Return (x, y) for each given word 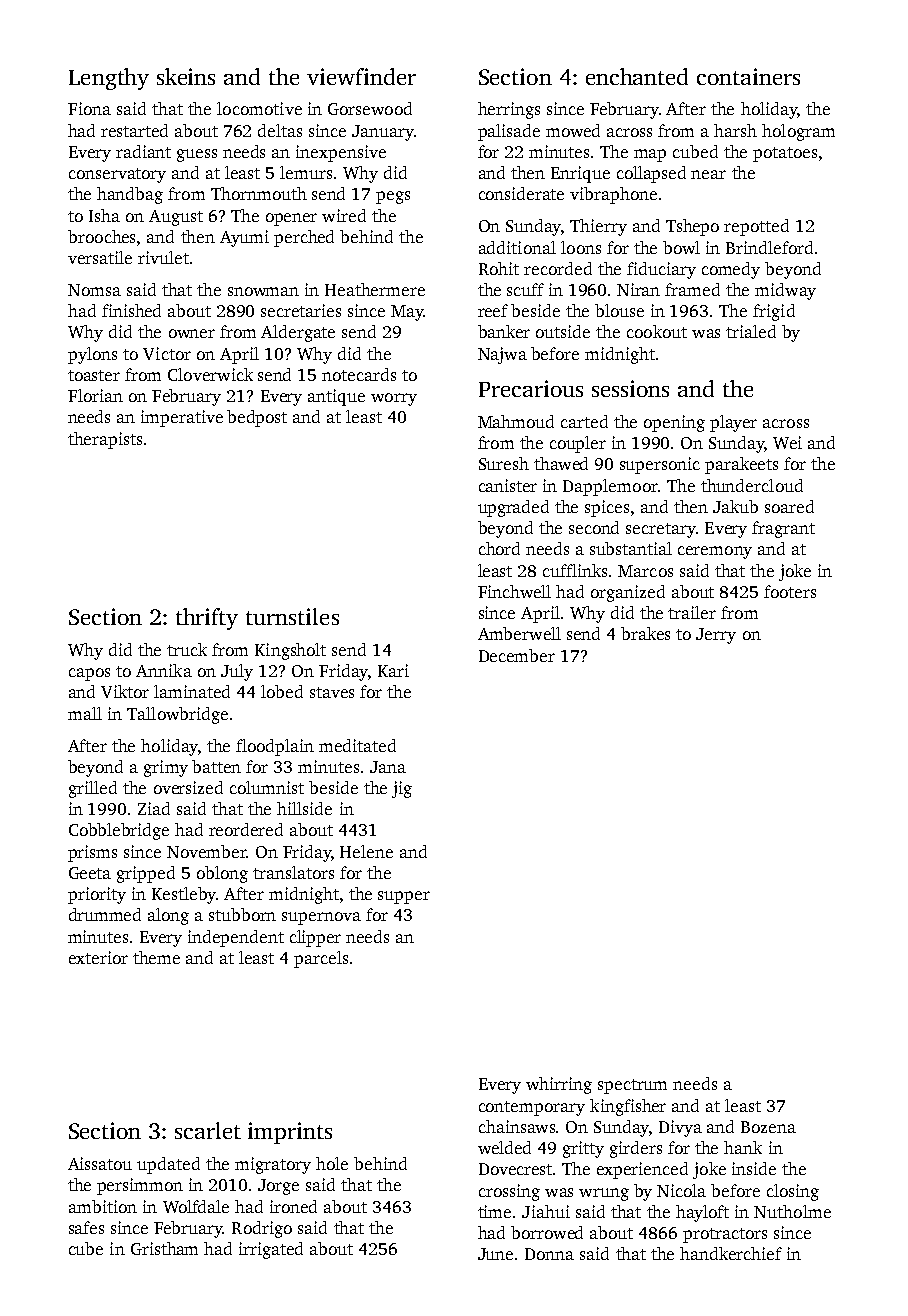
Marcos (645, 571)
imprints (290, 1133)
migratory (273, 1165)
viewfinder (361, 76)
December (517, 655)
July (237, 672)
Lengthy (109, 79)
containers (748, 76)
